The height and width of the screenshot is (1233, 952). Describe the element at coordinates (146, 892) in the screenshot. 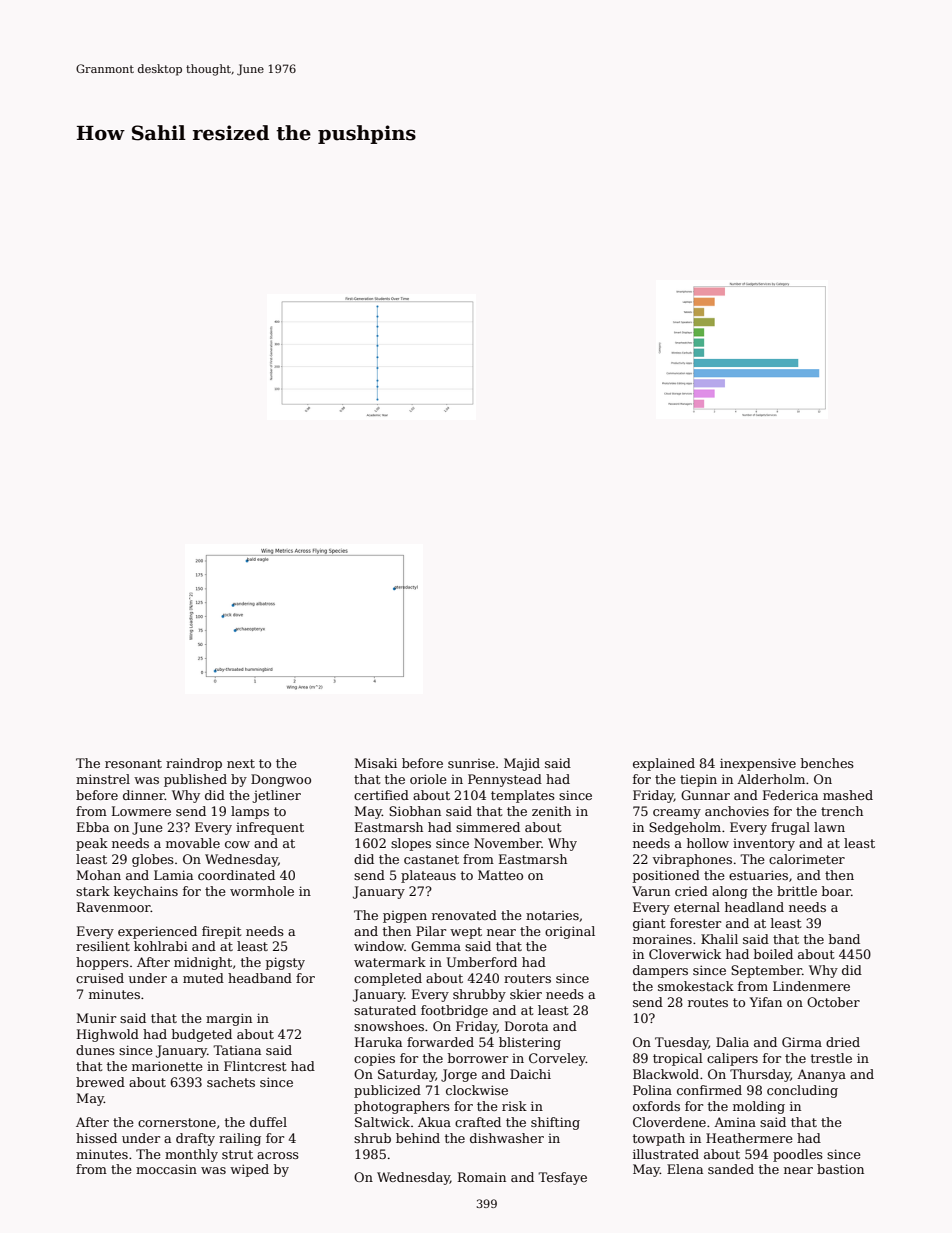

I see `keychains` at that location.
